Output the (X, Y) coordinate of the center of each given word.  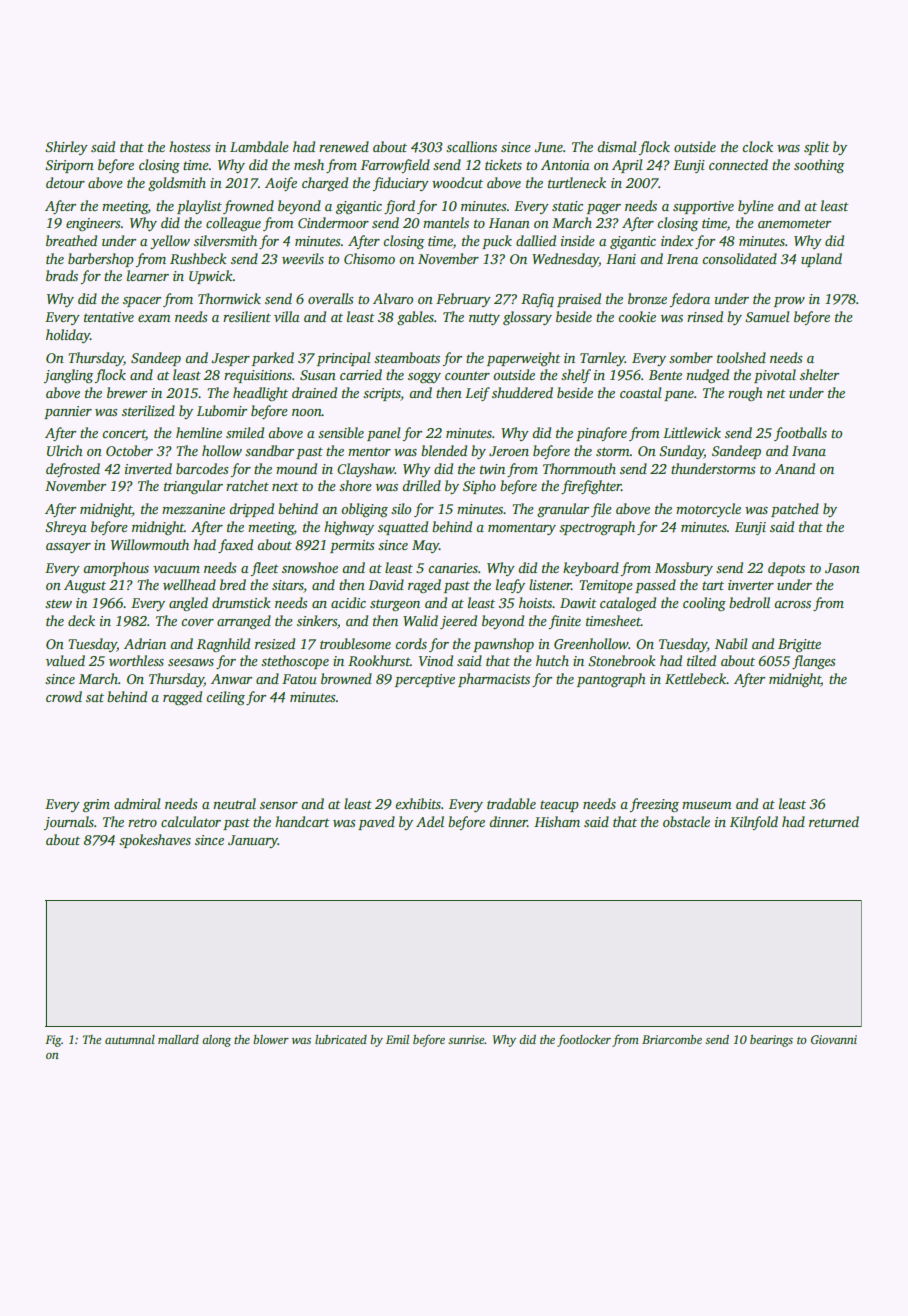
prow (789, 302)
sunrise (466, 1039)
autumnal (130, 1039)
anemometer (794, 223)
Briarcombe (672, 1039)
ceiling (225, 698)
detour (65, 182)
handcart (302, 821)
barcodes (202, 468)
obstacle (686, 821)
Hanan (509, 223)
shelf (576, 376)
